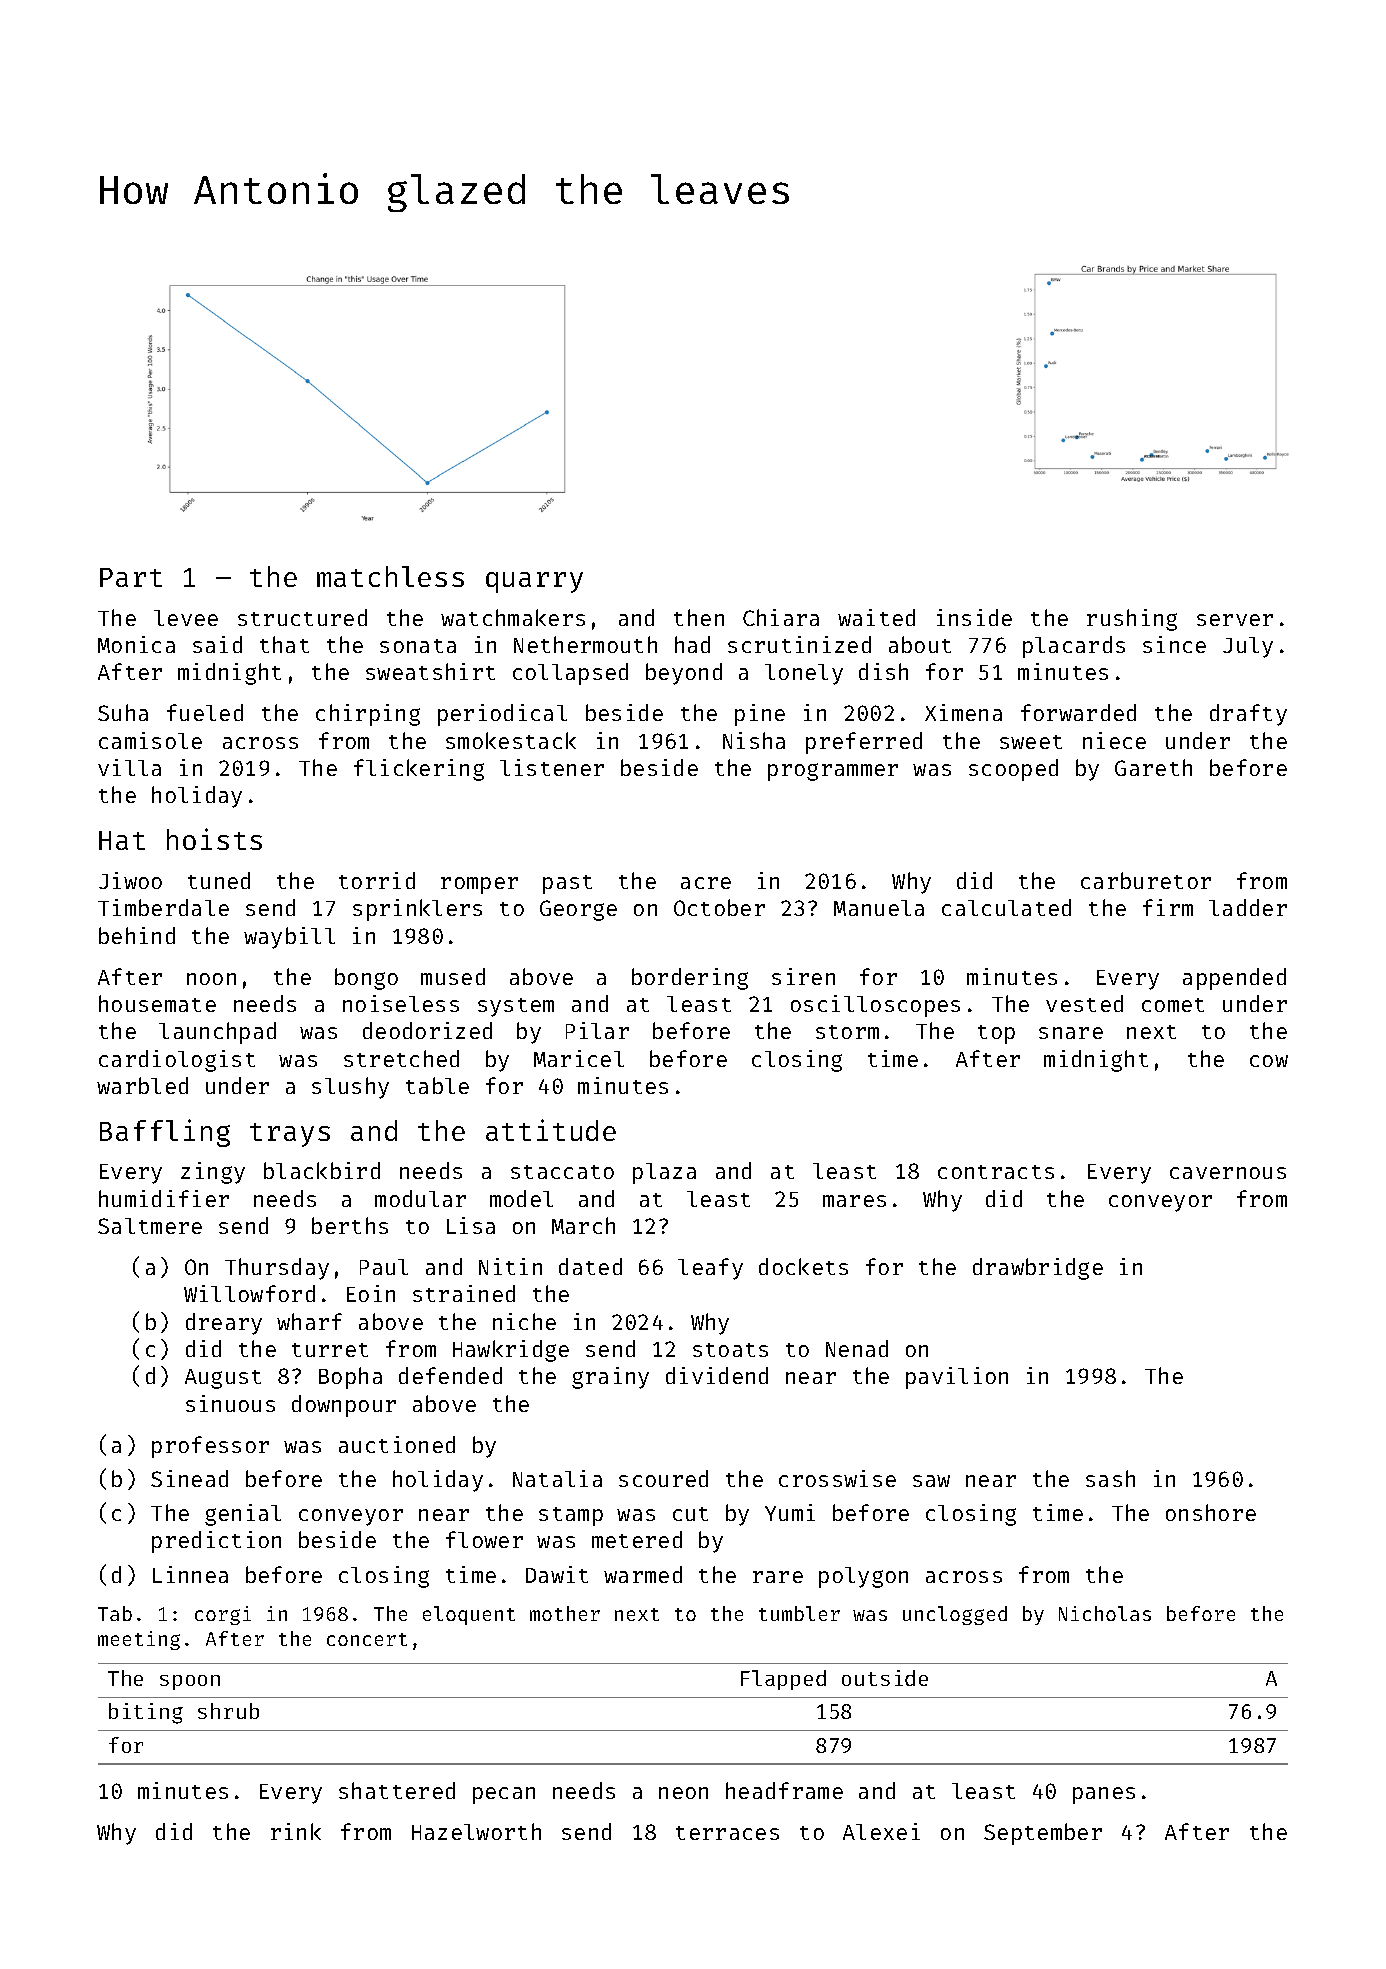 The height and width of the page is (1969, 1386). What do you see at coordinates (706, 883) in the page?
I see `acre` at bounding box center [706, 883].
